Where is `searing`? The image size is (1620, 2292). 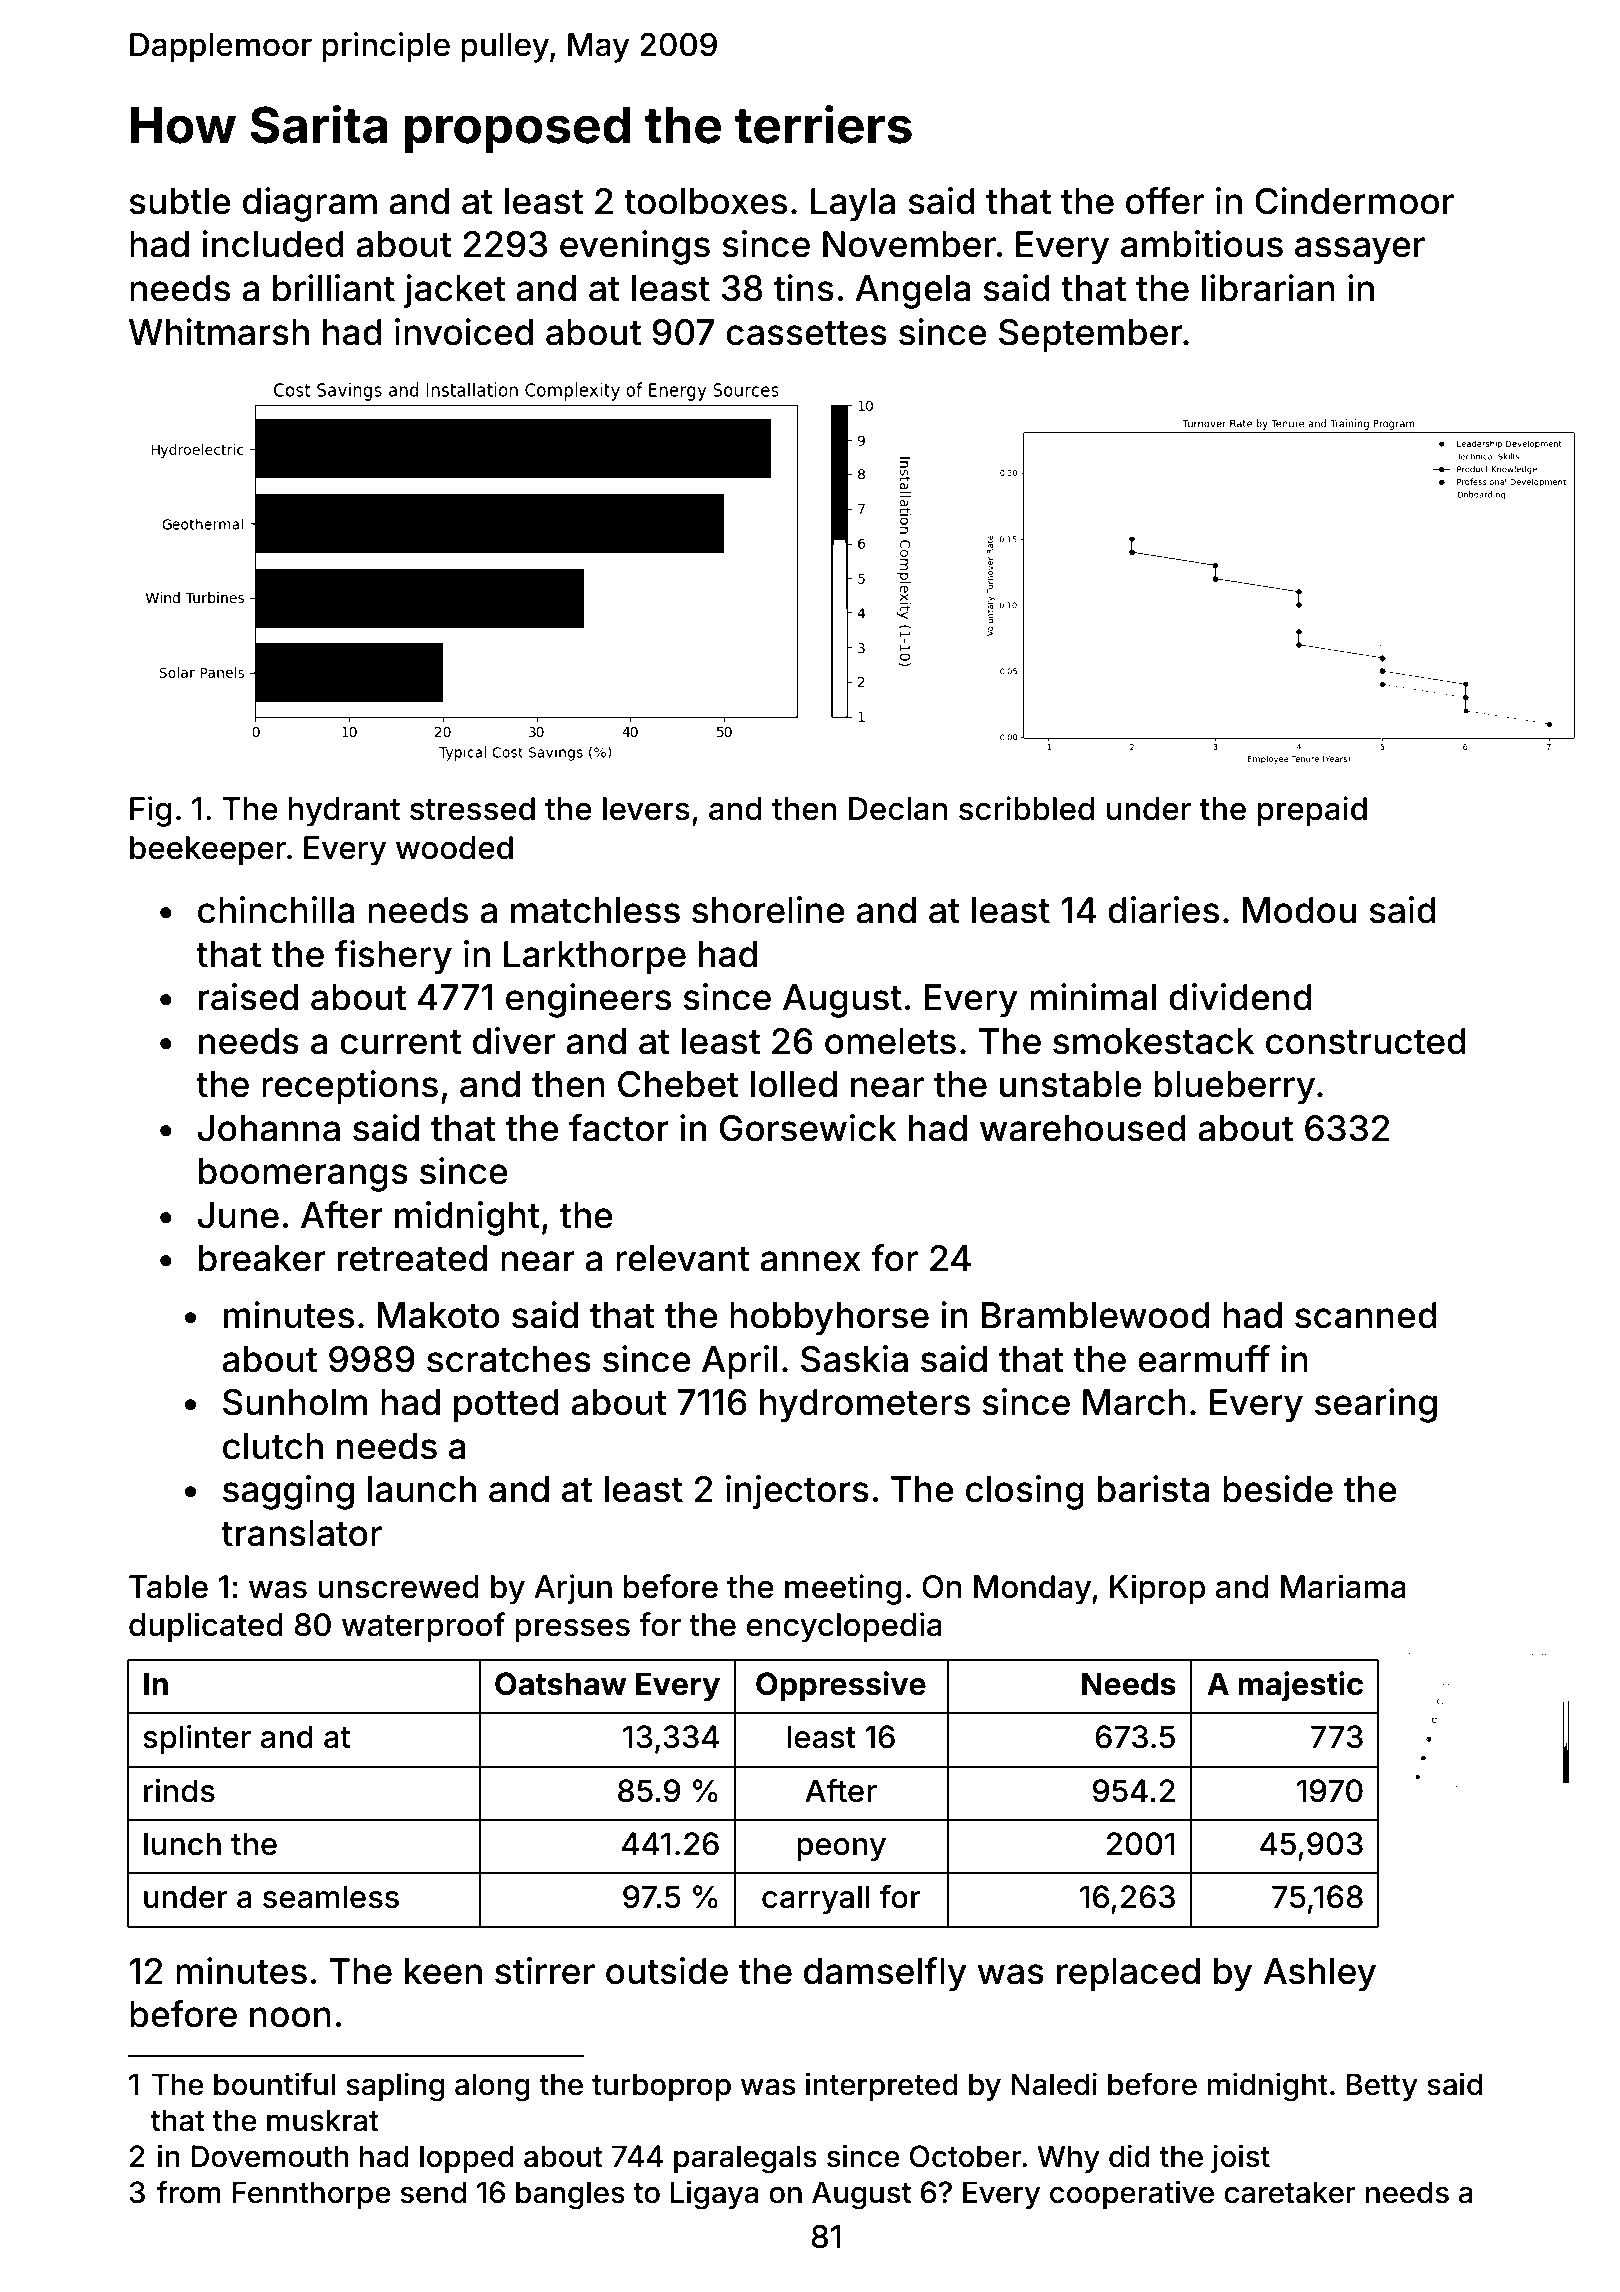
searing is located at coordinates (1376, 1405).
